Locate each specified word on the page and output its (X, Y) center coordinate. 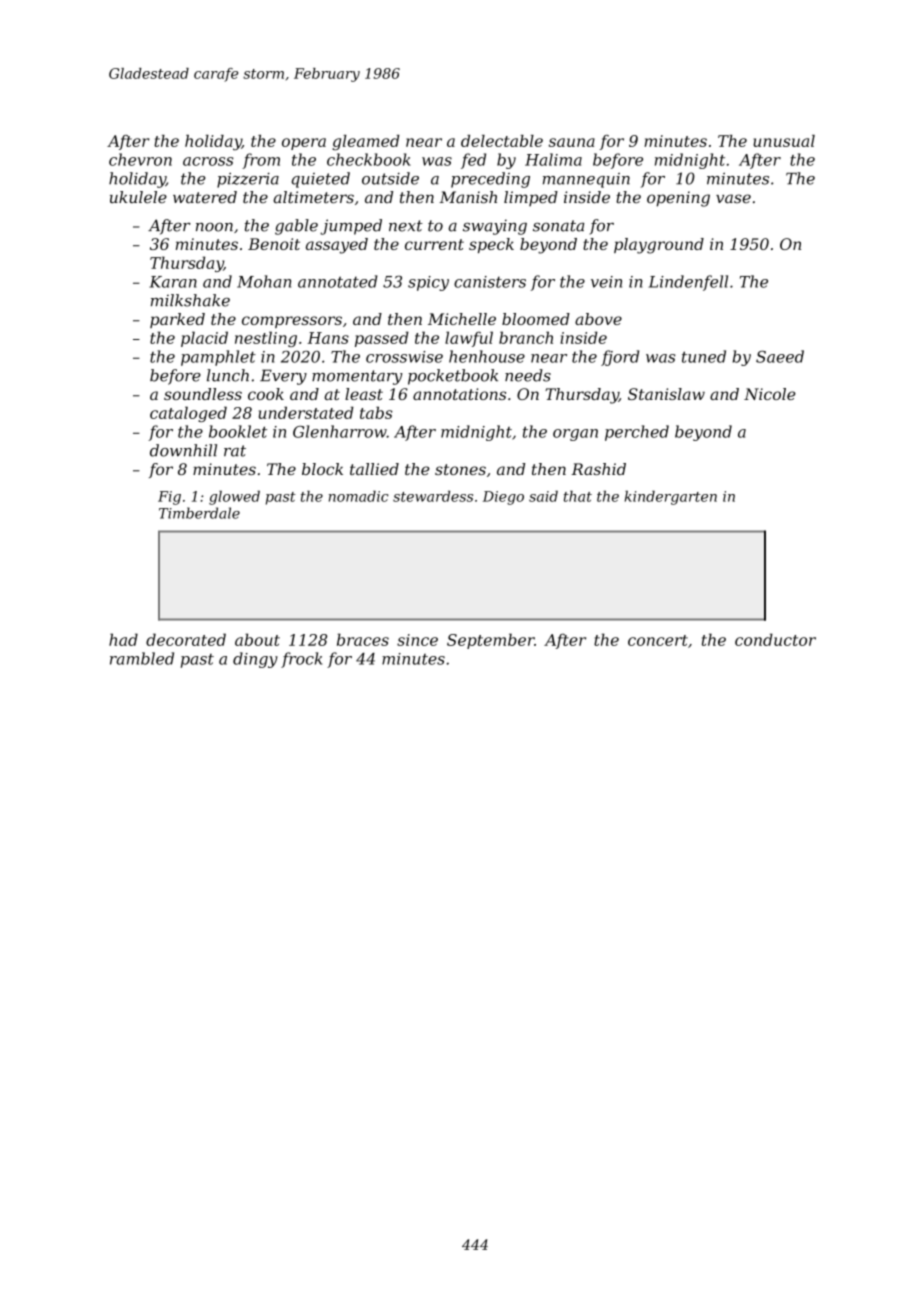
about (257, 639)
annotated (337, 281)
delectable (502, 141)
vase (733, 198)
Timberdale (199, 513)
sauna (572, 142)
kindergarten (671, 498)
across (208, 161)
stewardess (433, 496)
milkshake (190, 300)
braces (363, 639)
